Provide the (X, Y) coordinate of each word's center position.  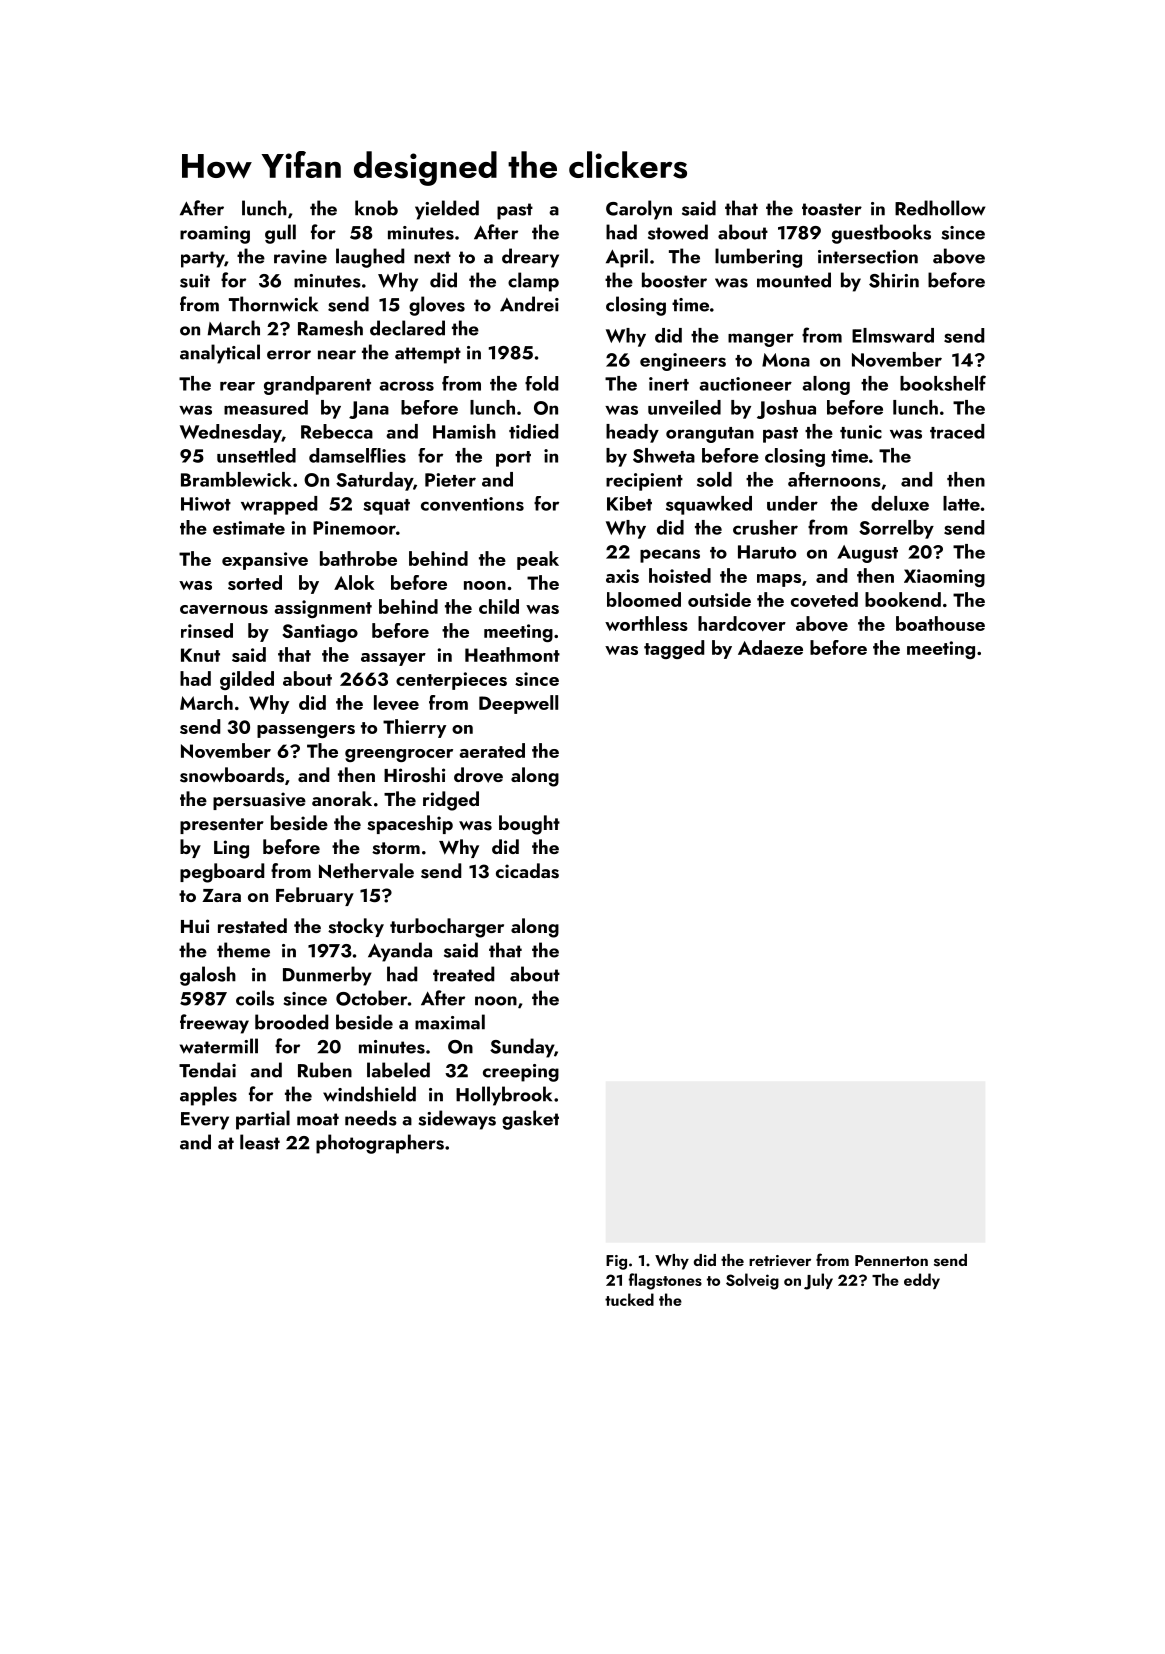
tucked (629, 1299)
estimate (249, 528)
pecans (670, 556)
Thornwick (273, 304)
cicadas (527, 871)
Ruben (325, 1070)
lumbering (758, 258)
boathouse (940, 623)
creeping (521, 1073)
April (627, 258)
